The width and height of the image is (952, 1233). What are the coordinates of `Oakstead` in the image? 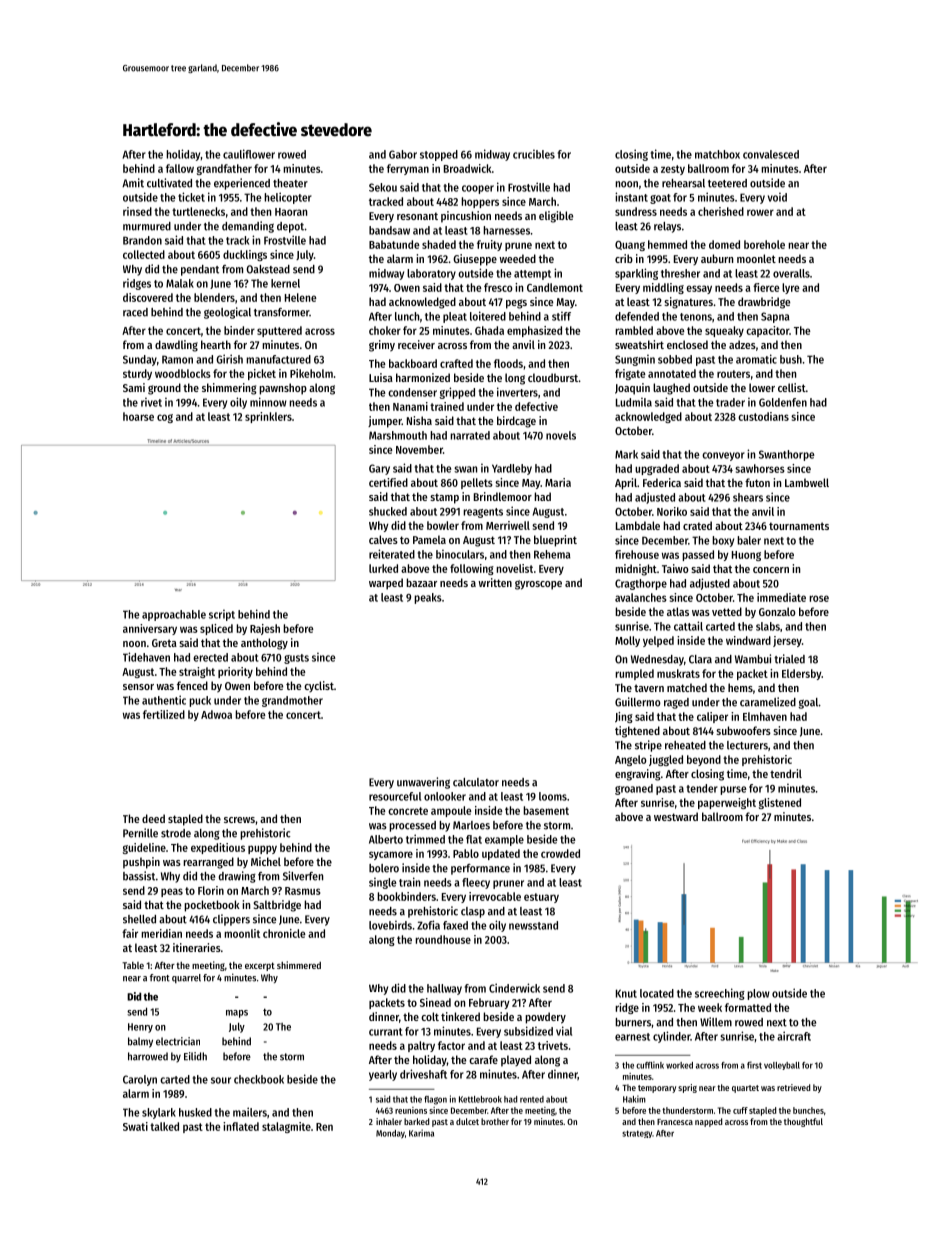 It's located at (268, 269).
